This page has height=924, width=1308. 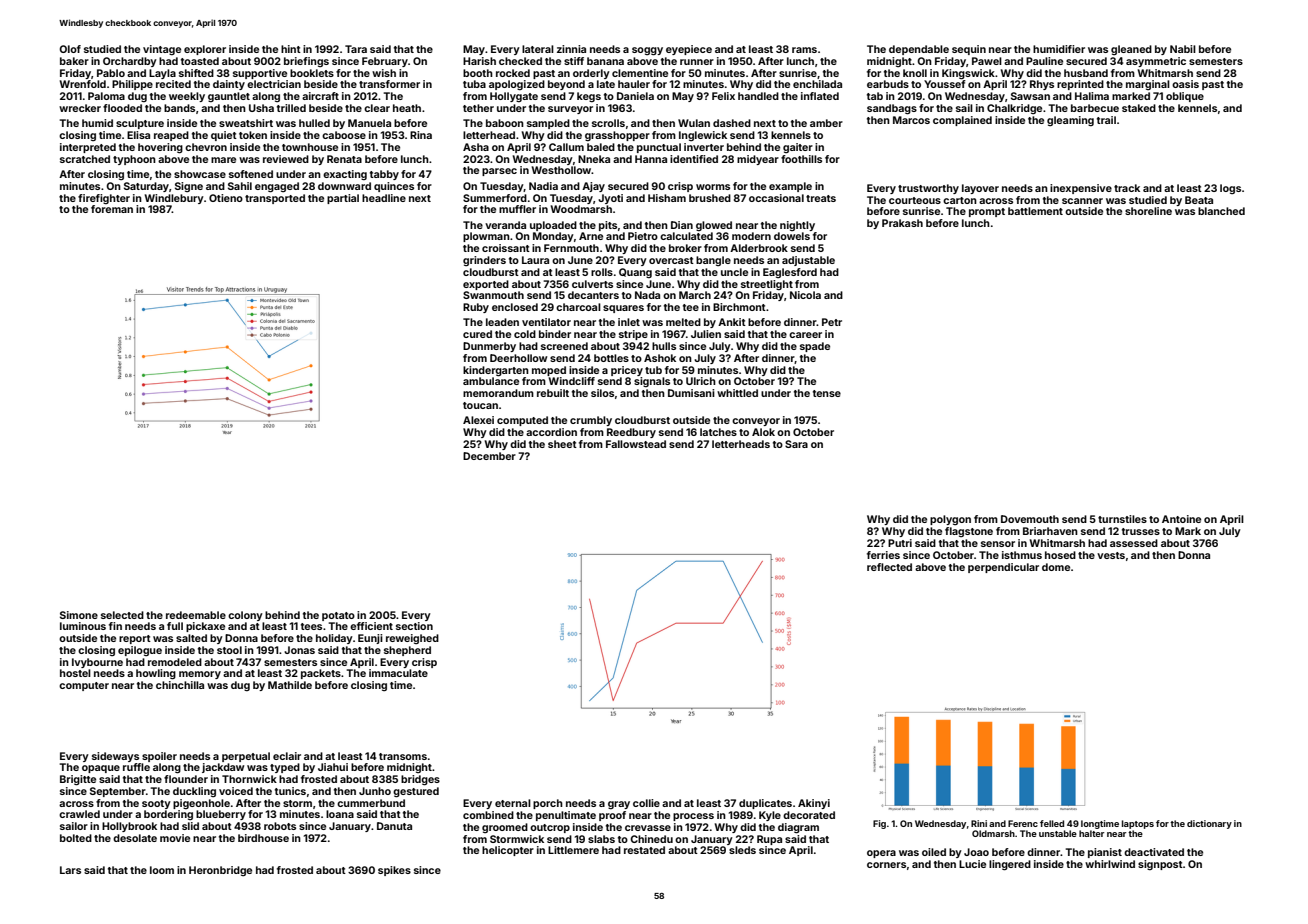 What do you see at coordinates (1056, 567) in the page?
I see `dome` at bounding box center [1056, 567].
